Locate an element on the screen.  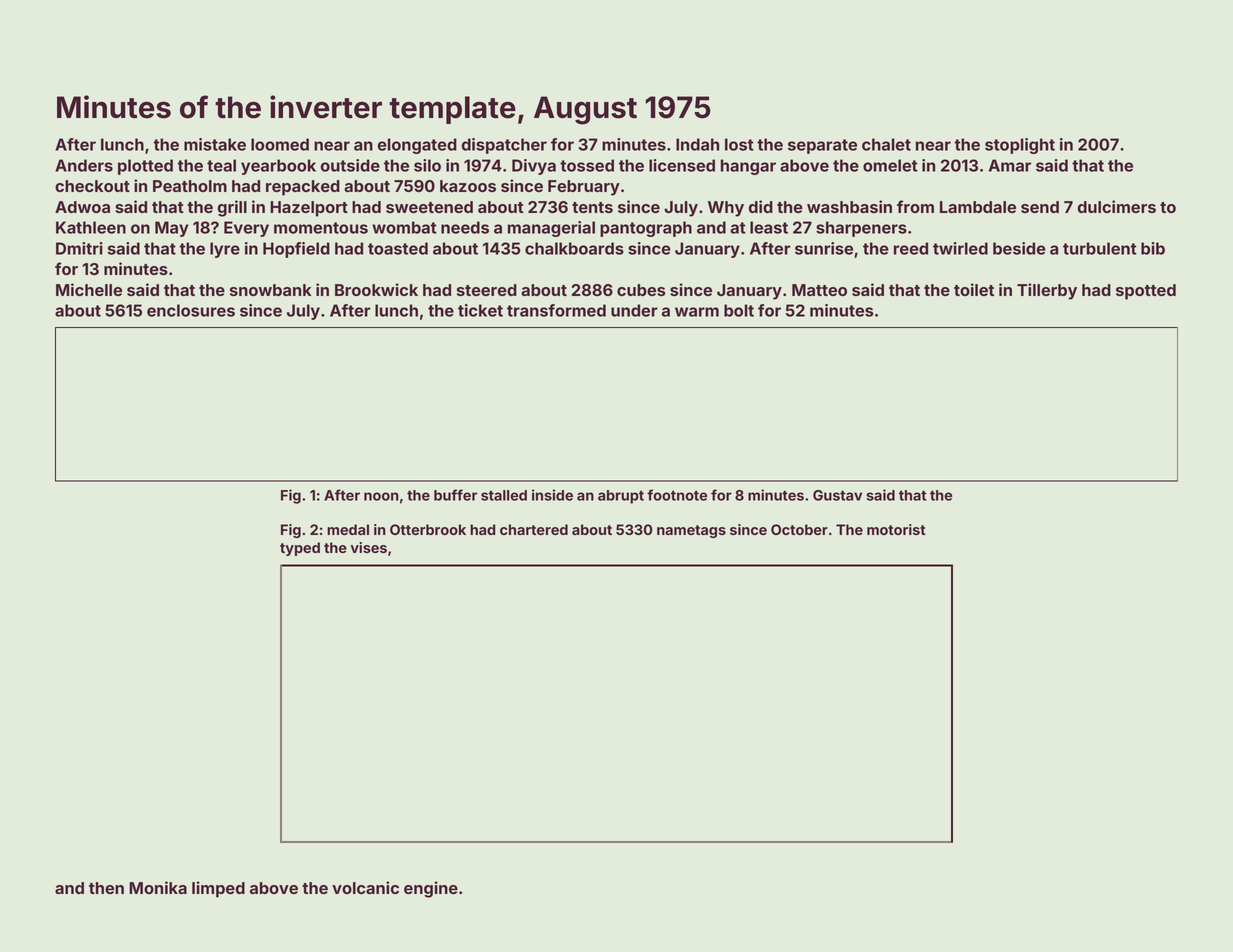
pantograph is located at coordinates (646, 229).
